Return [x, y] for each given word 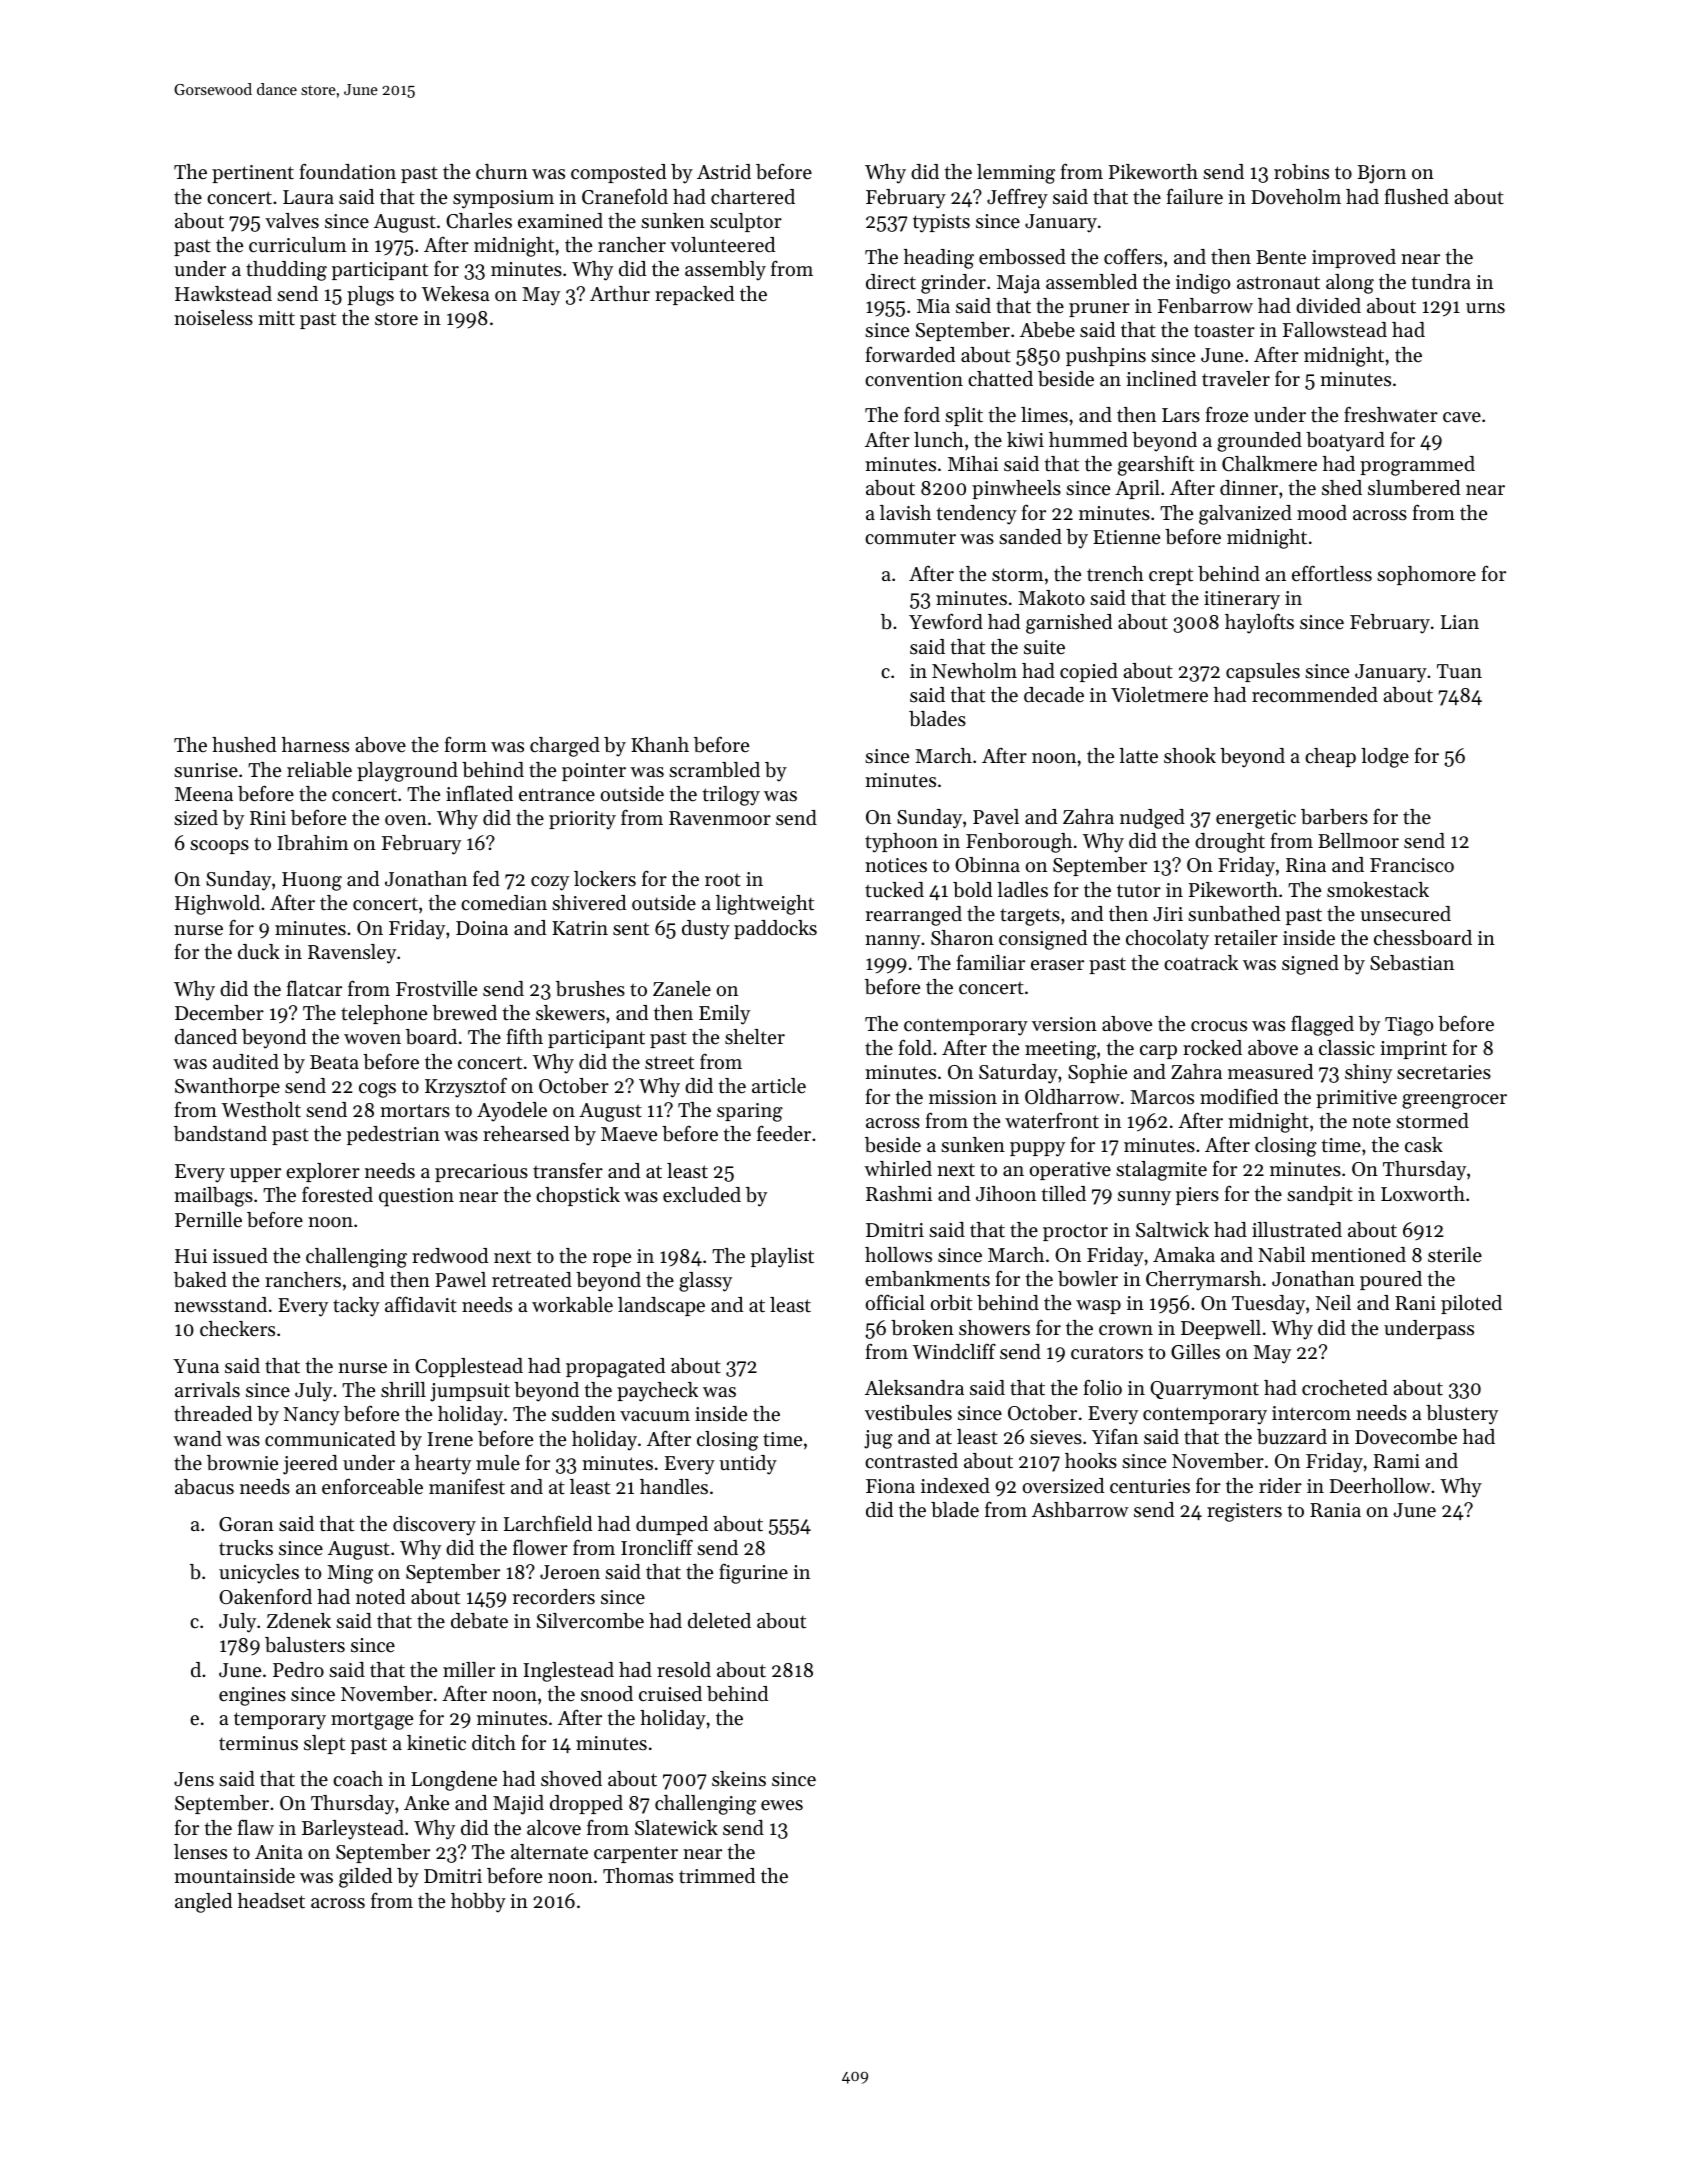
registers [1244, 1512]
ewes [782, 1805]
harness [315, 745]
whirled [898, 1168]
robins [1301, 172]
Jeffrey [1017, 198]
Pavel [996, 817]
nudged [1152, 819]
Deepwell [1221, 1329]
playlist [782, 1258]
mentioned [1358, 1255]
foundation [348, 171]
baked [200, 1280]
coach [358, 1778]
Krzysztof [466, 1087]
